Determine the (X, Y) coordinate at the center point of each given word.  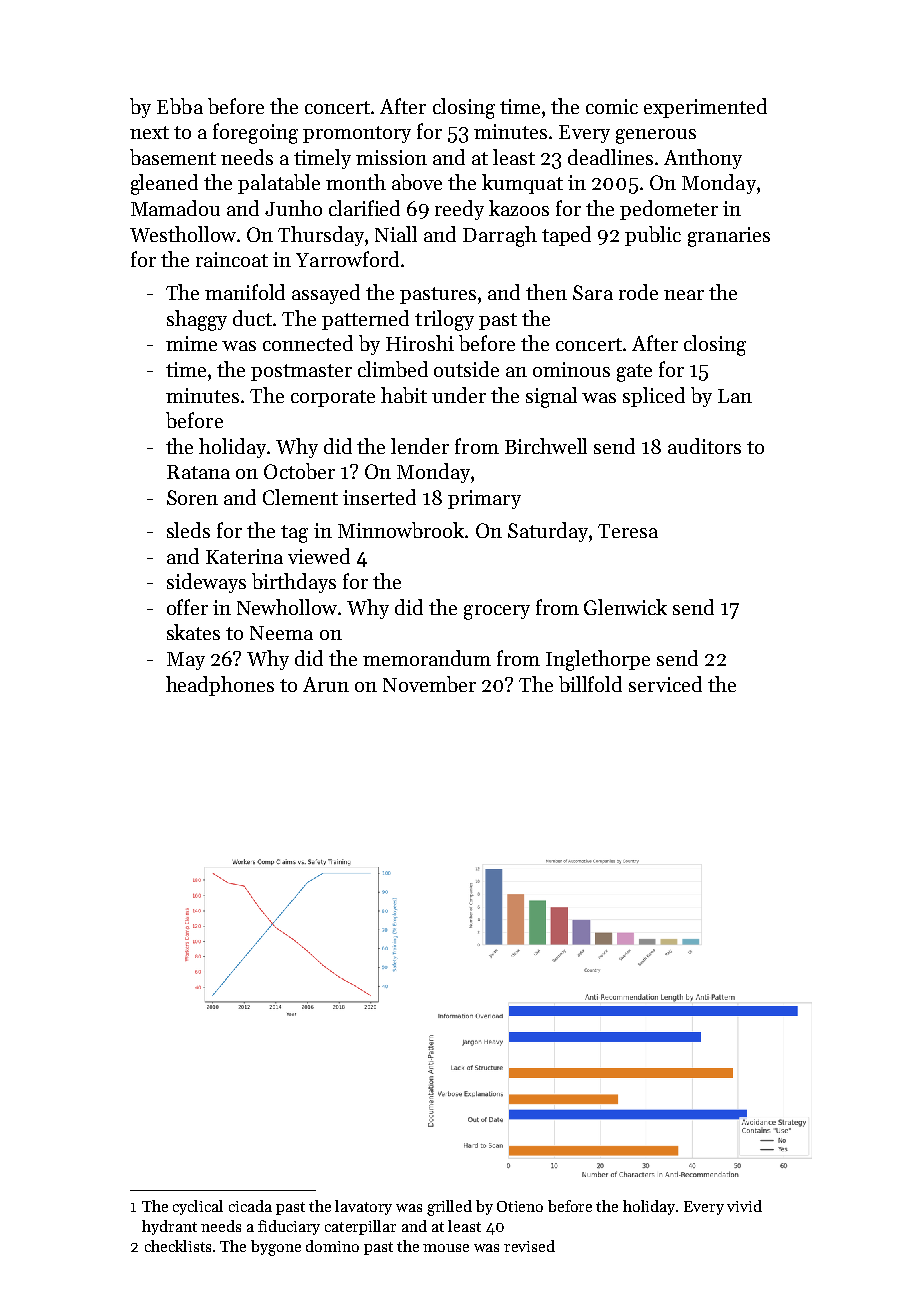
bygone (276, 1248)
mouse (446, 1248)
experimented (705, 108)
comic (612, 106)
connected (308, 343)
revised (529, 1246)
